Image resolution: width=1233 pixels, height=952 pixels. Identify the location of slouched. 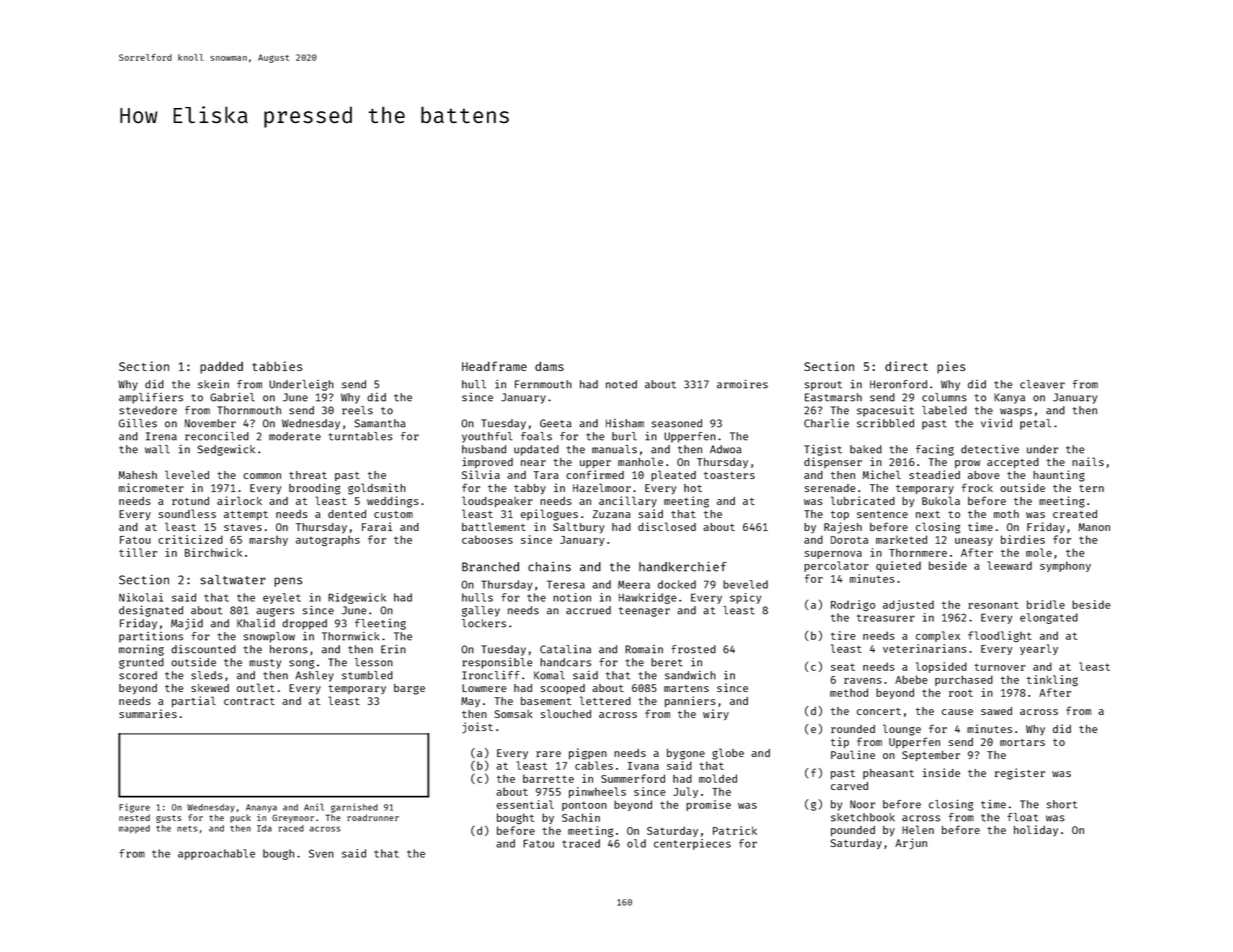
(566, 713).
